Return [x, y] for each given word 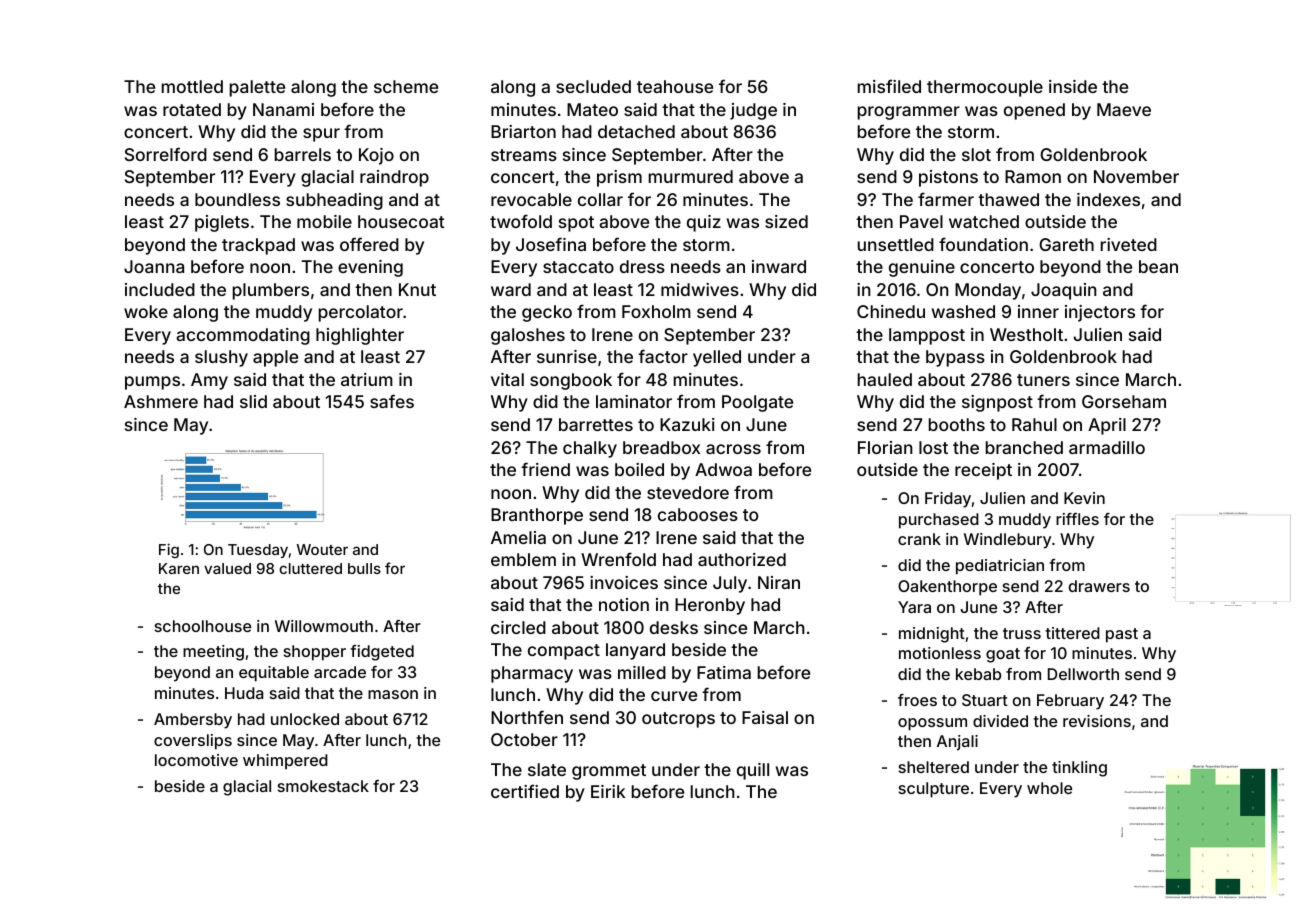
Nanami [283, 109]
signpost [997, 403]
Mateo [592, 109]
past [1122, 635]
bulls [364, 568]
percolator [361, 313]
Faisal [765, 717]
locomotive [196, 760]
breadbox [661, 447]
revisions [1097, 721]
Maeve [1124, 109]
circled [518, 627]
